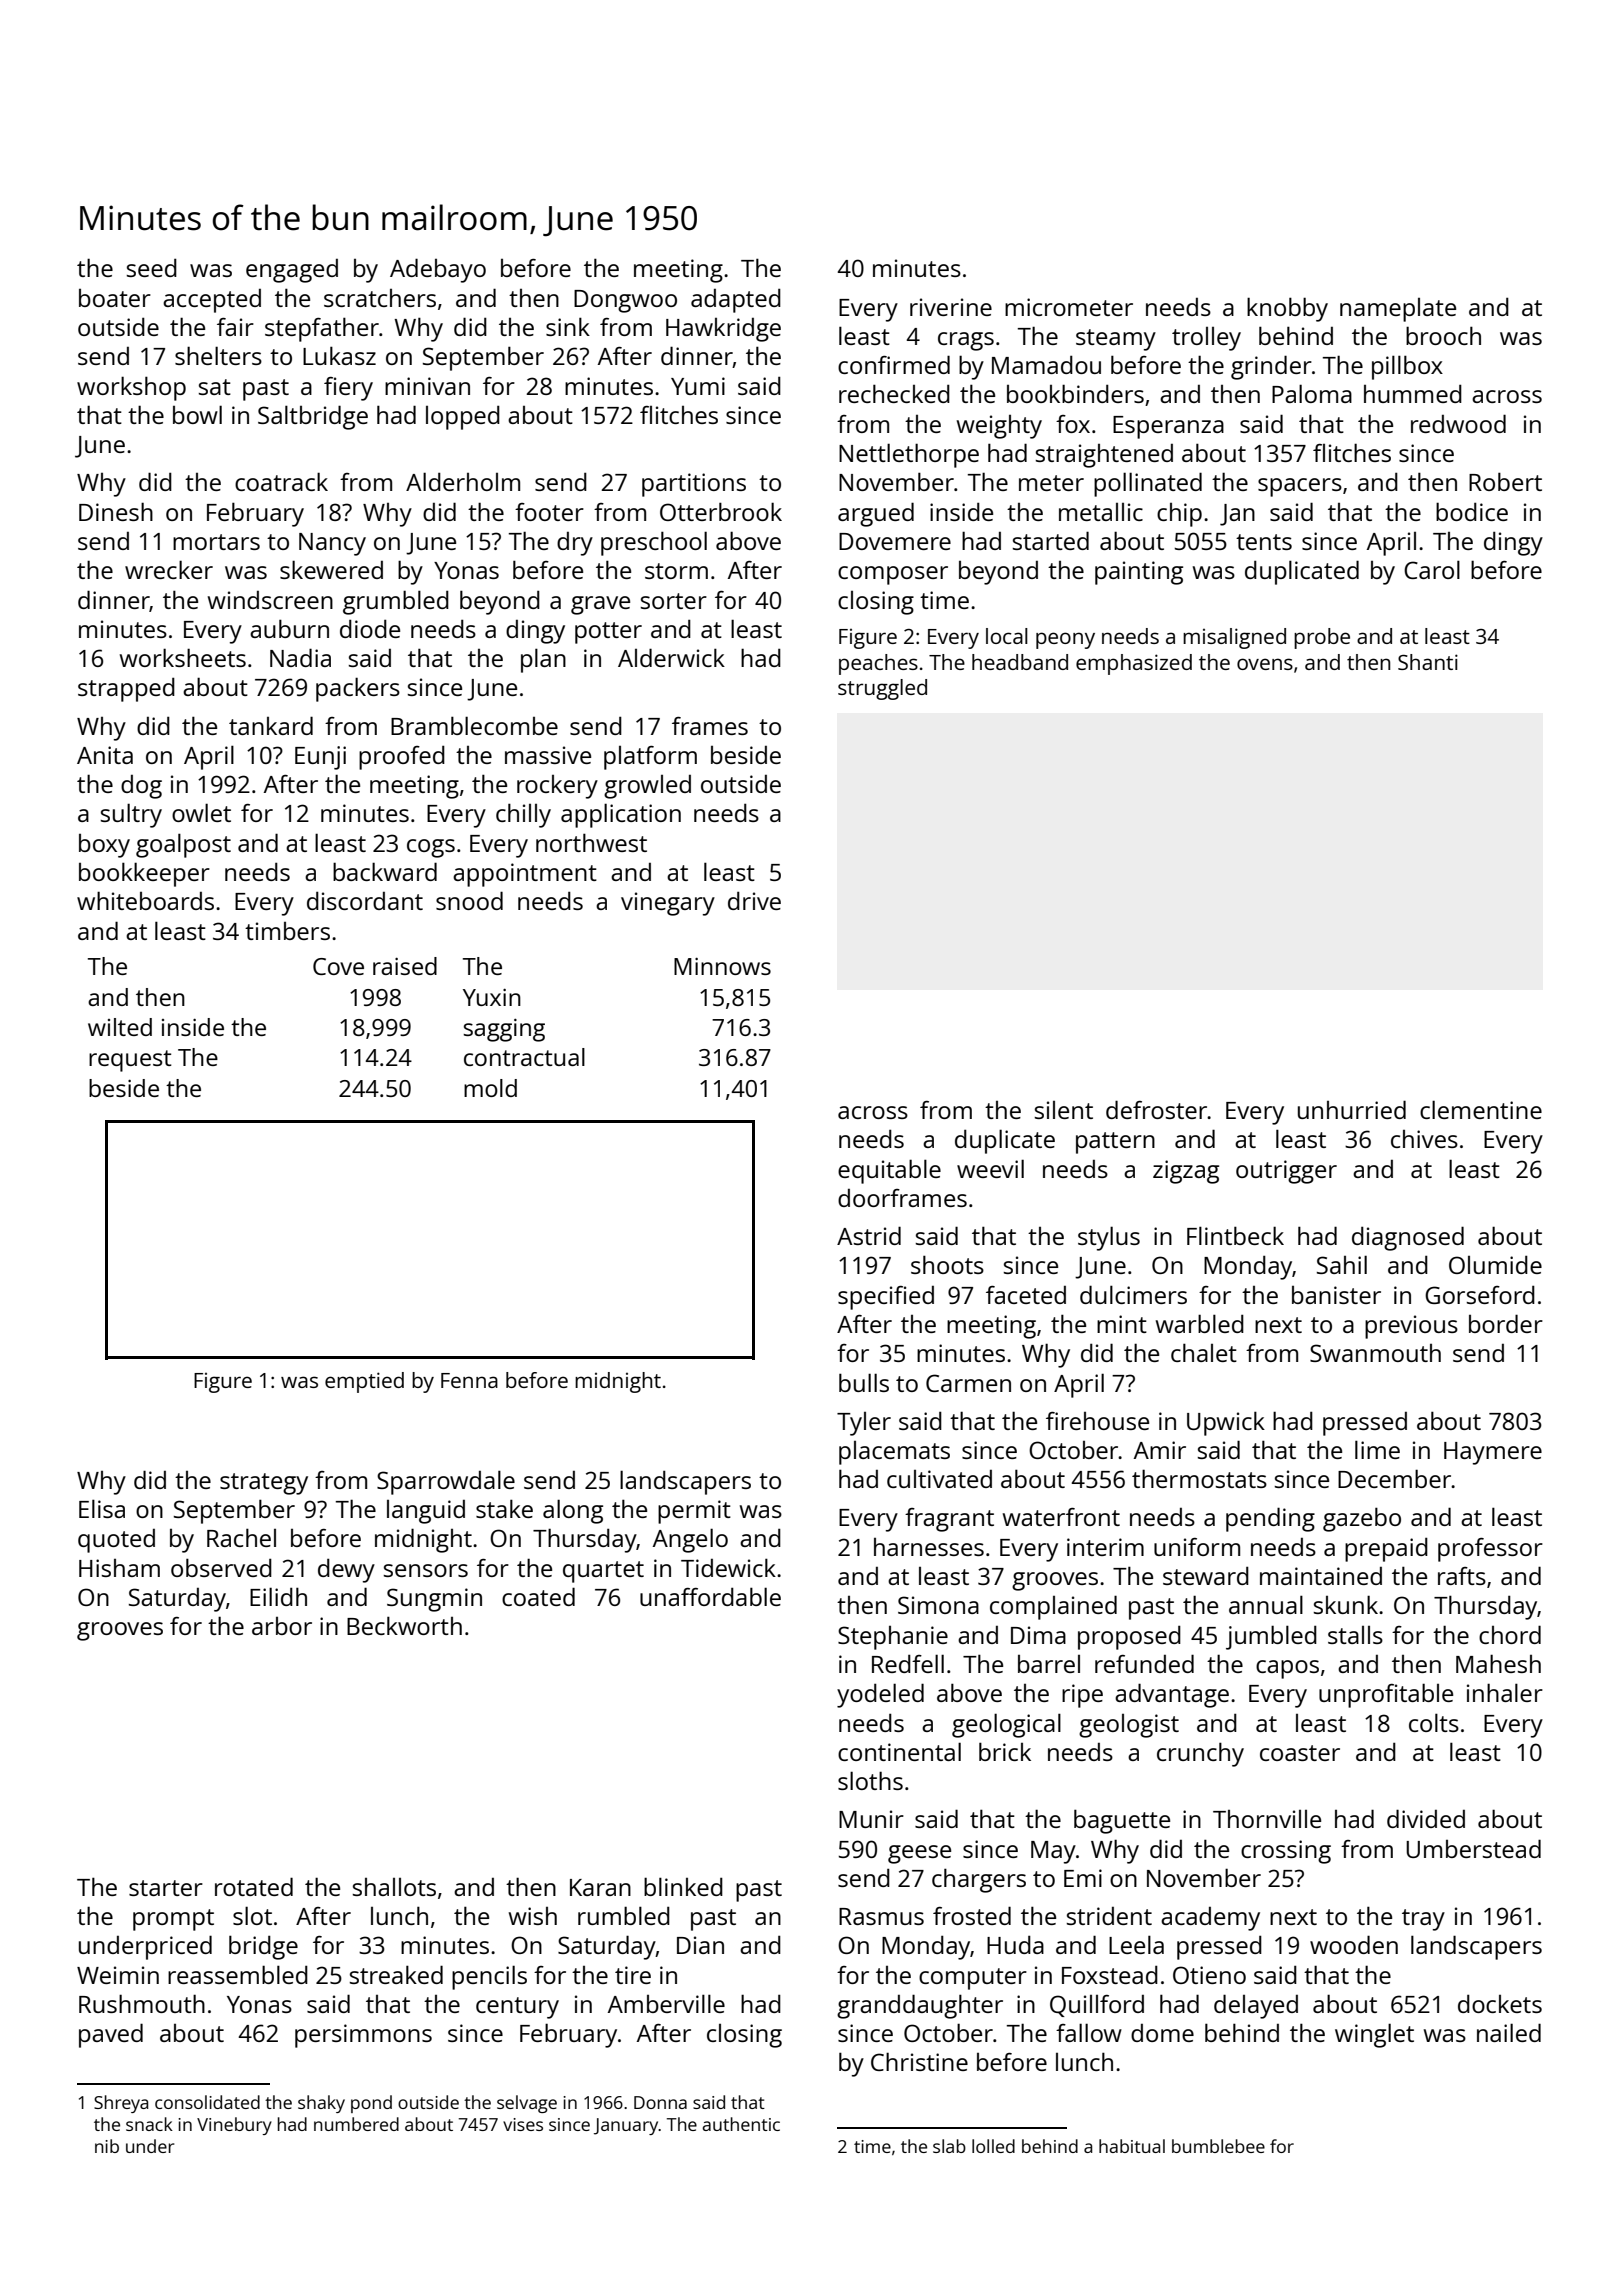 Image resolution: width=1620 pixels, height=2292 pixels. I want to click on Christine, so click(919, 2061).
